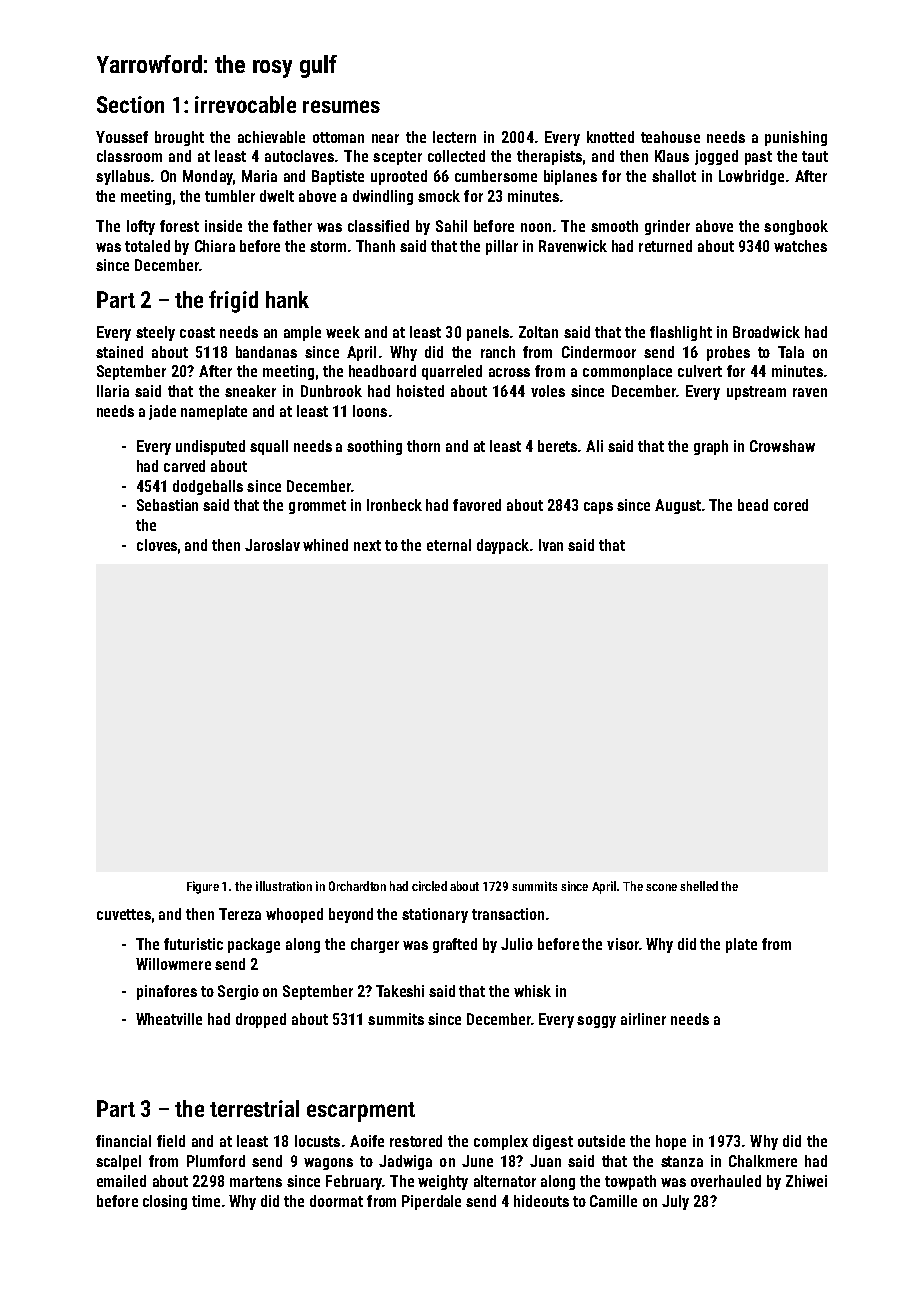 Image resolution: width=924 pixels, height=1314 pixels. What do you see at coordinates (449, 545) in the screenshot?
I see `eternal` at bounding box center [449, 545].
